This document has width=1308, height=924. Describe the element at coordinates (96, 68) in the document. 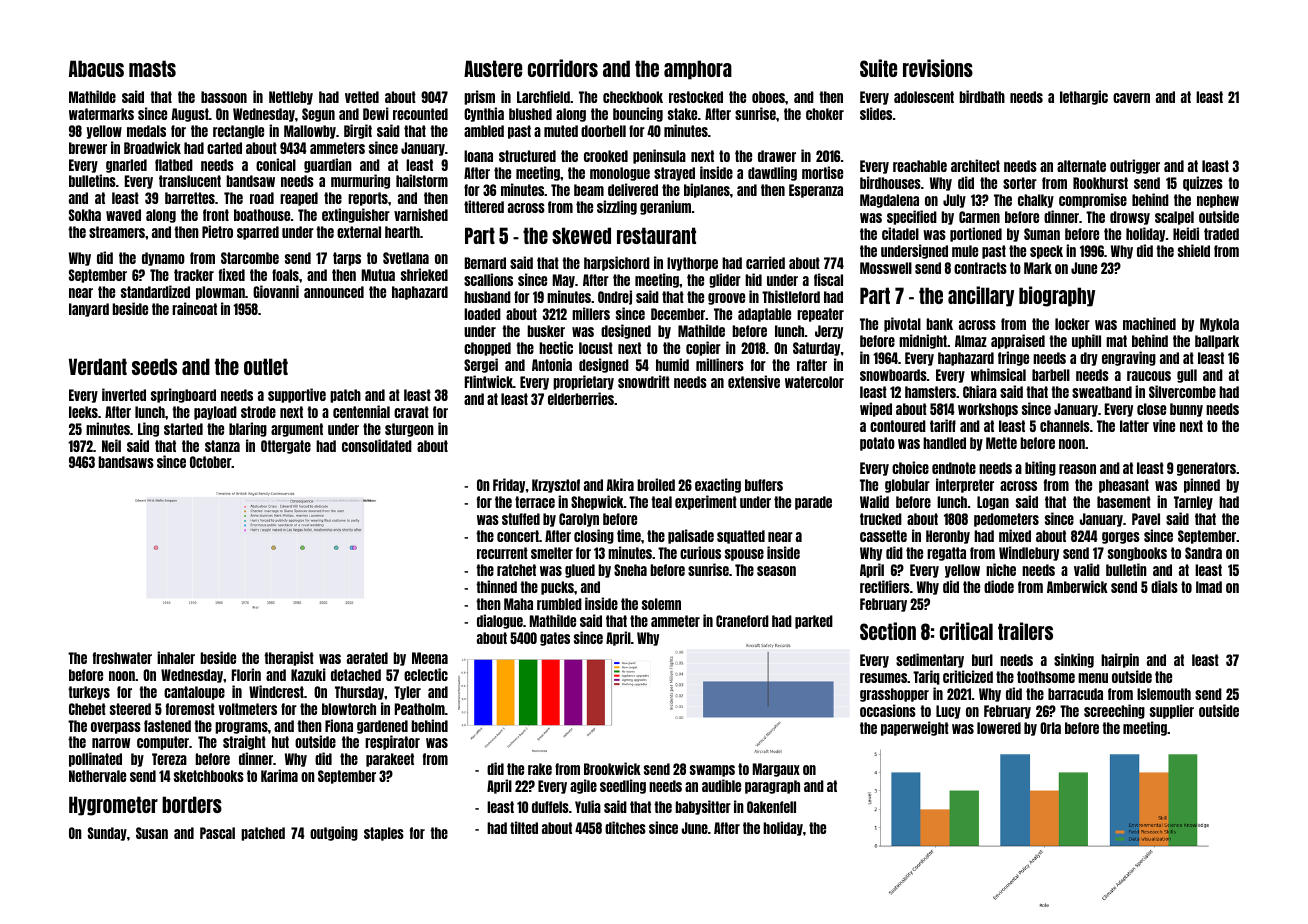

I see `Abacus` at that location.
